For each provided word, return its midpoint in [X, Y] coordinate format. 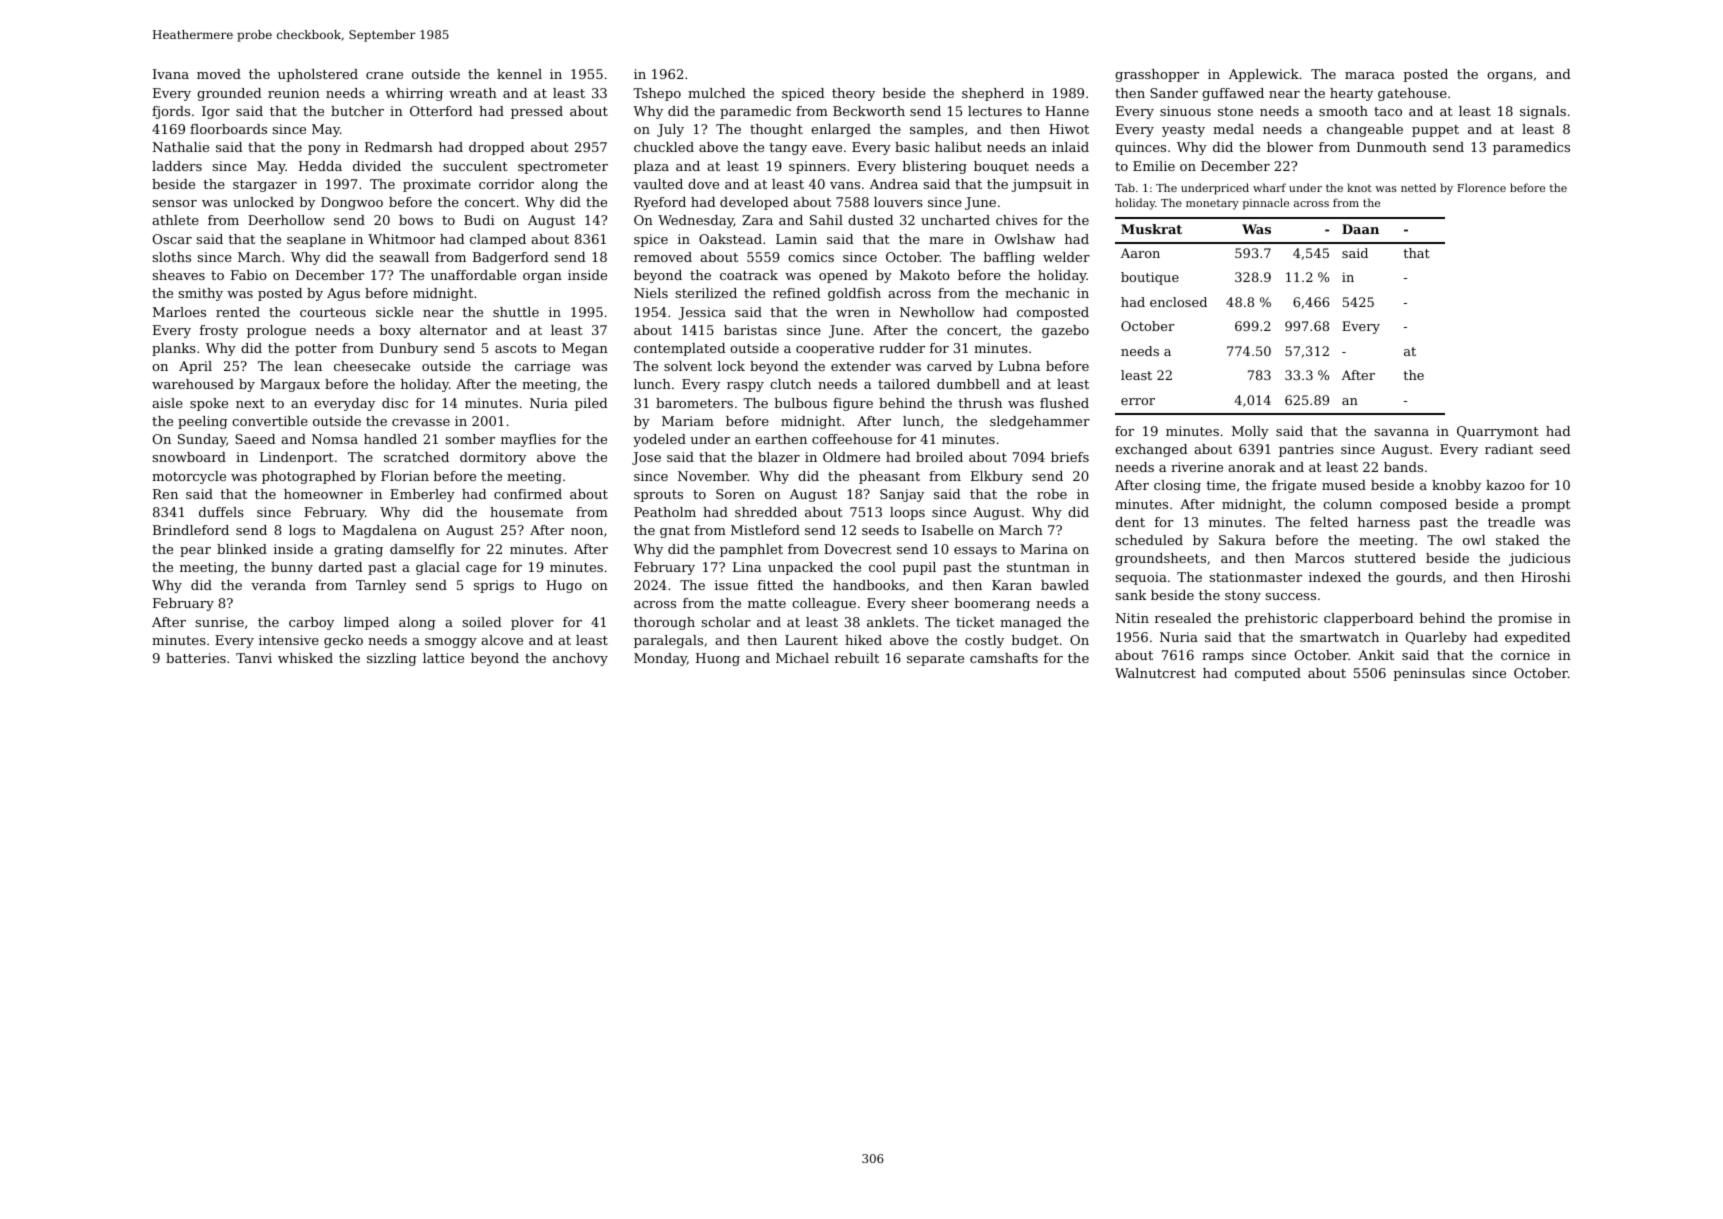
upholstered [318, 75]
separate [935, 660]
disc [395, 403]
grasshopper [1157, 75]
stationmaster [1255, 577]
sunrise [219, 622]
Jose [646, 458]
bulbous [801, 403]
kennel [519, 74]
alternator [453, 330]
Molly [1250, 432]
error [1138, 401]
